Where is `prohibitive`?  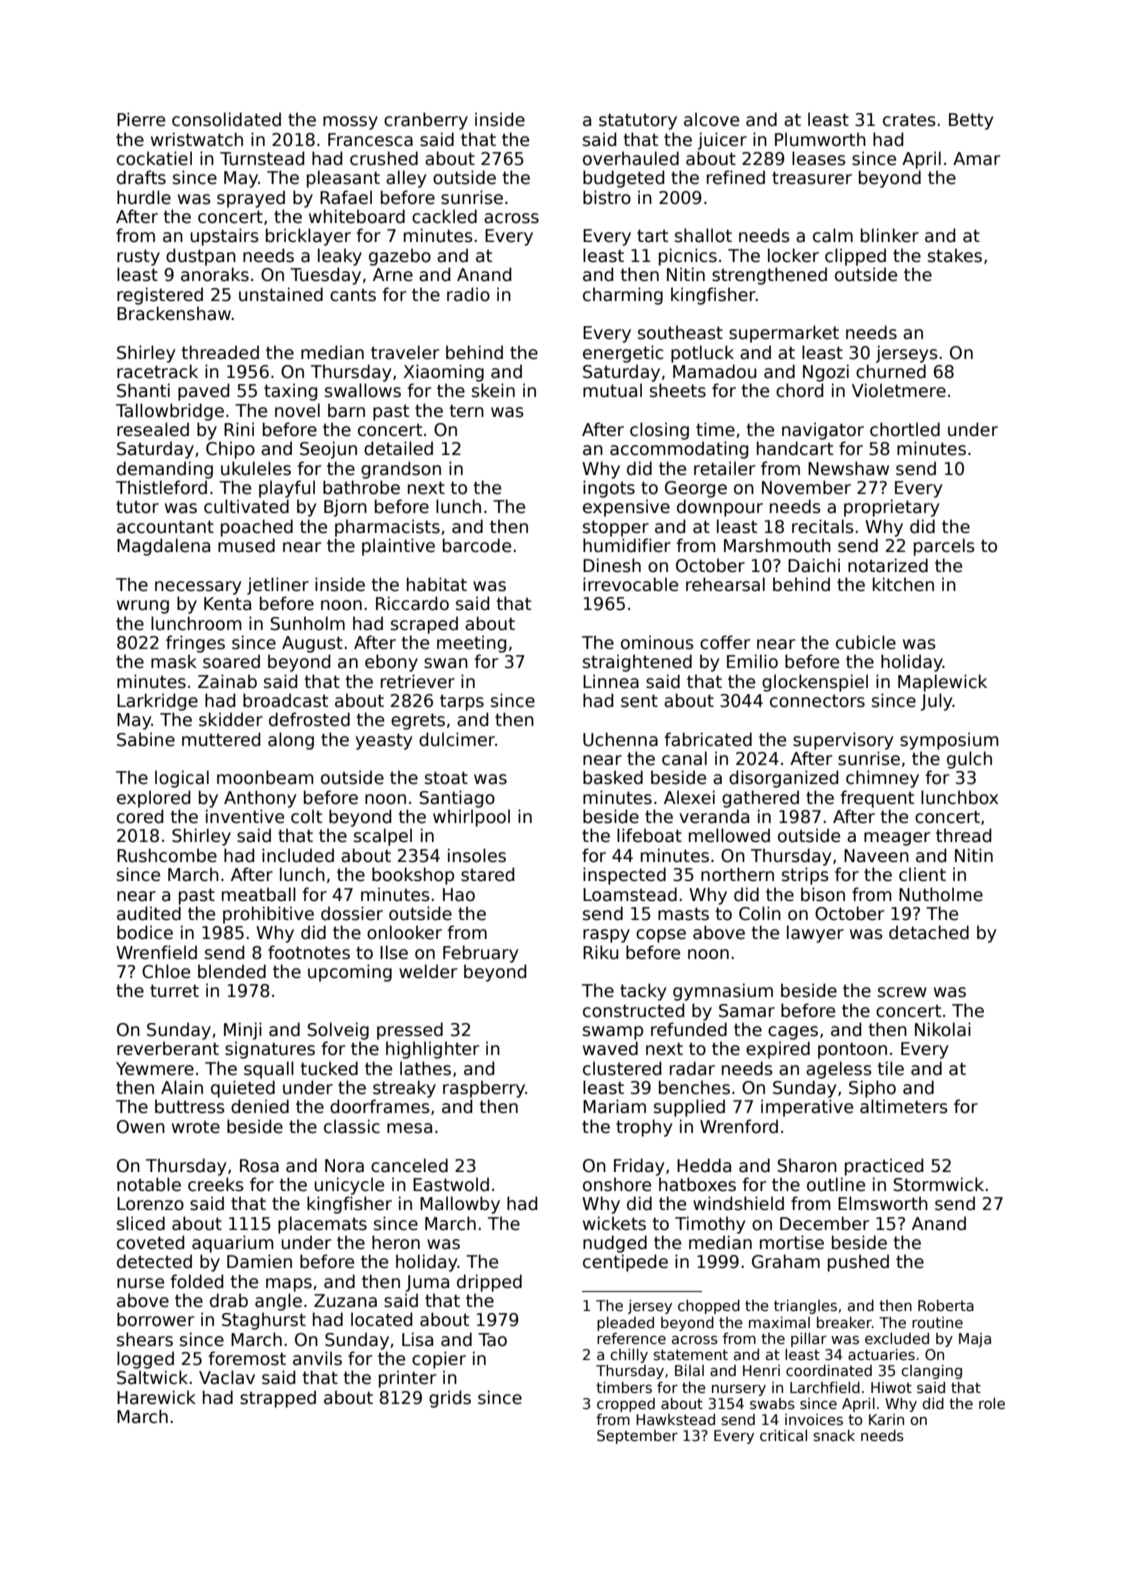 prohibitive is located at coordinates (268, 915).
